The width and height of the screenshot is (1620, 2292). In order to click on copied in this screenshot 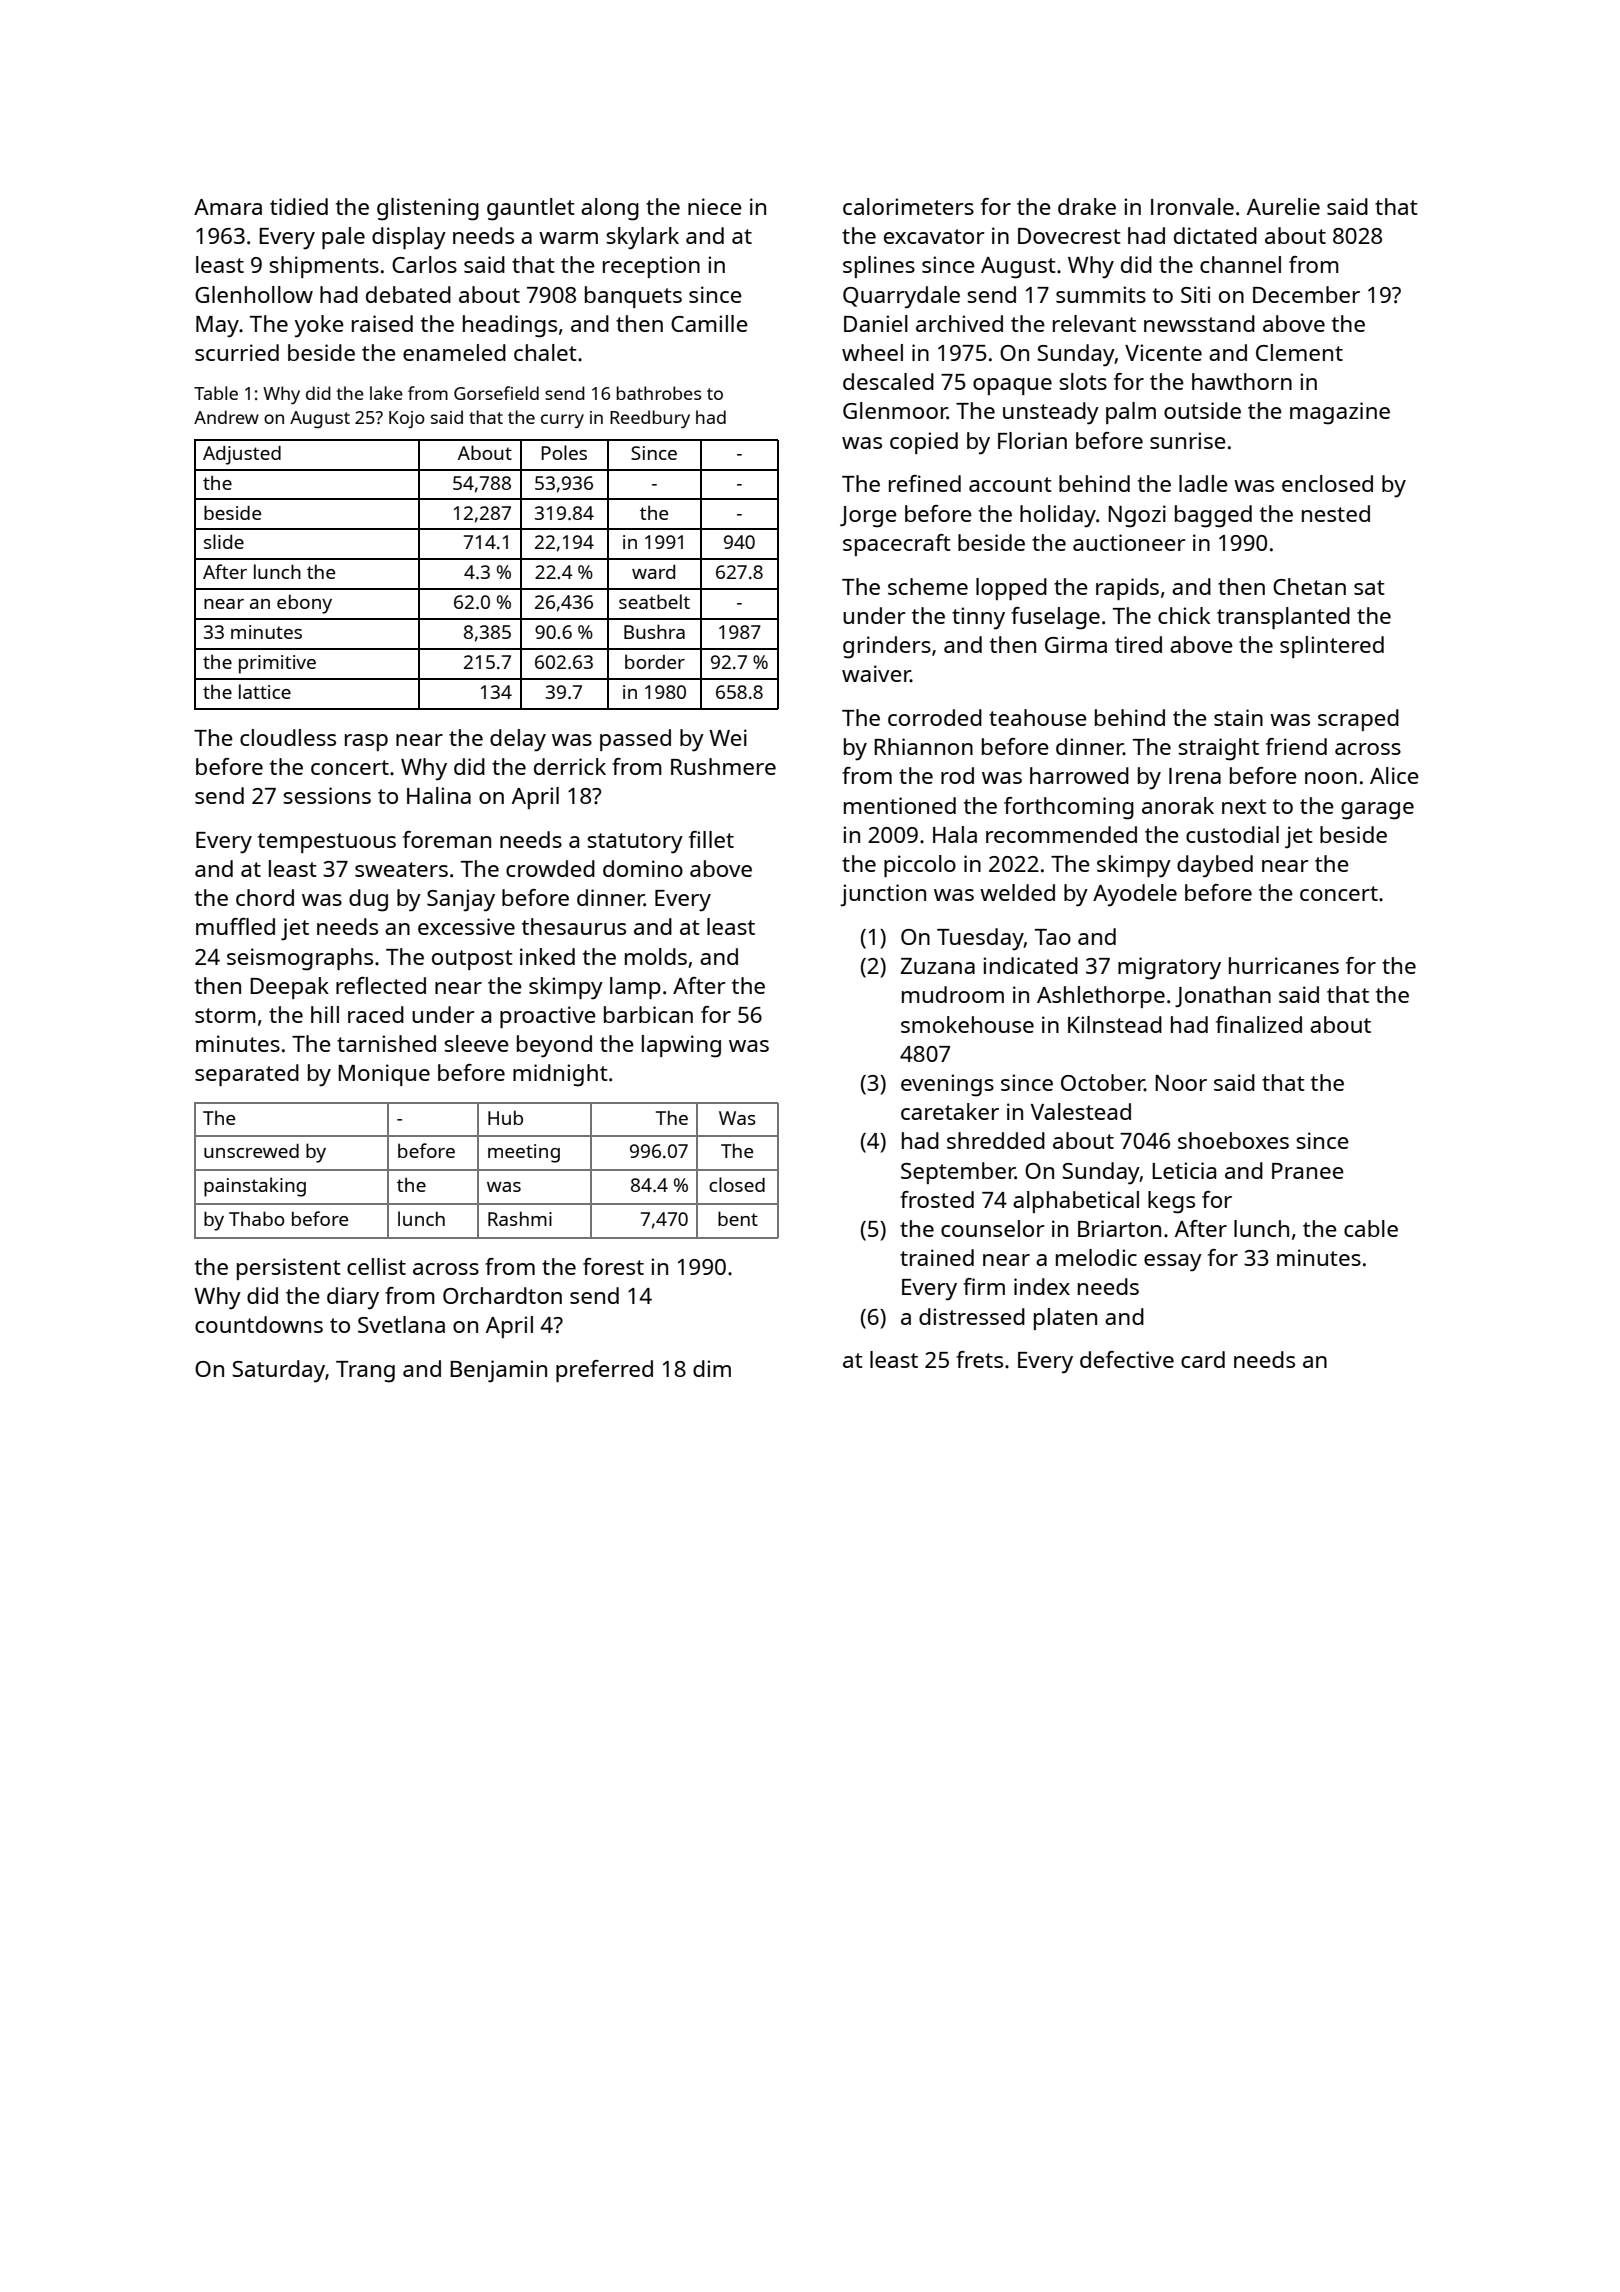, I will do `click(924, 443)`.
